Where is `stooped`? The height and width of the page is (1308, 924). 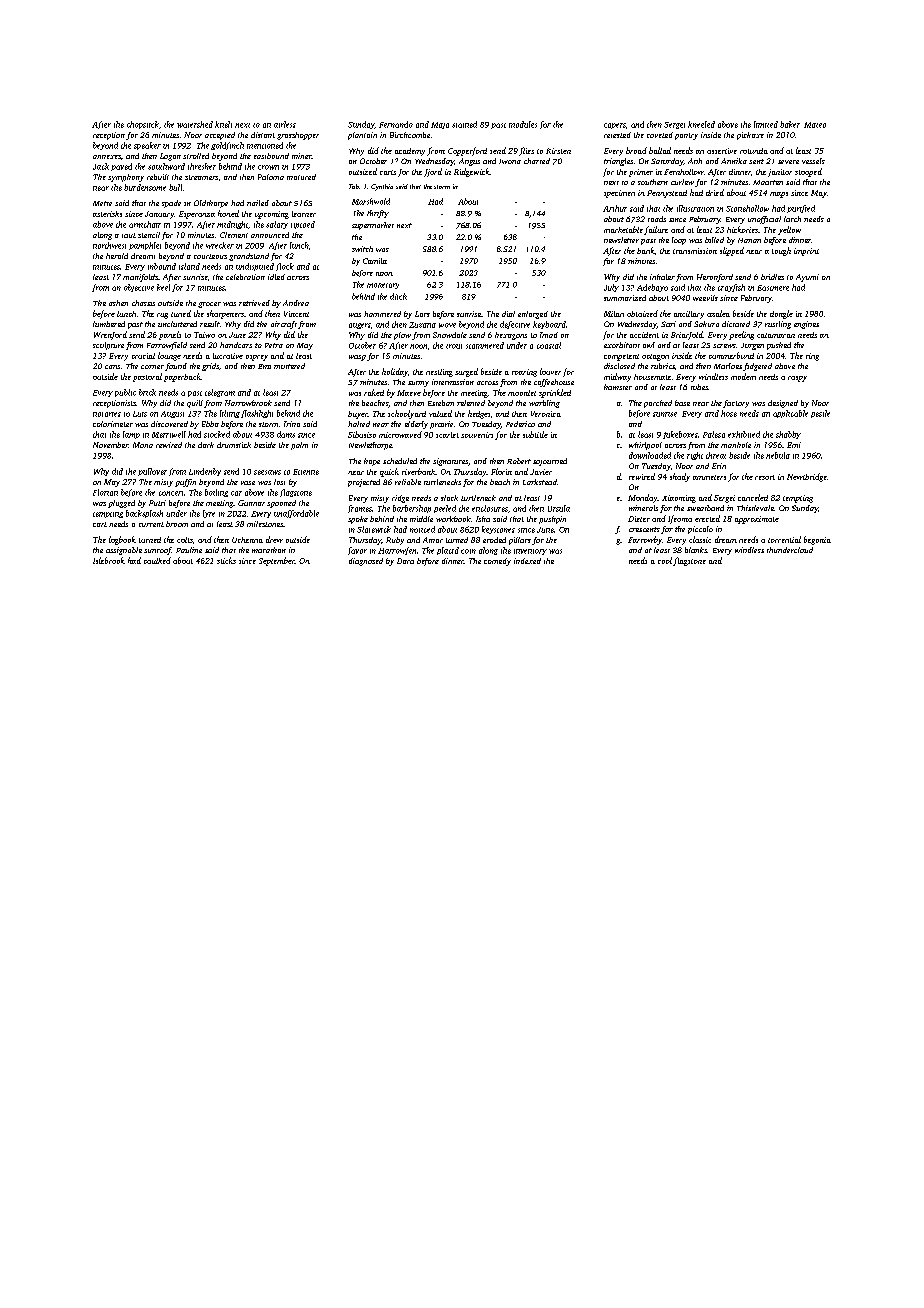 stooped is located at coordinates (808, 172).
